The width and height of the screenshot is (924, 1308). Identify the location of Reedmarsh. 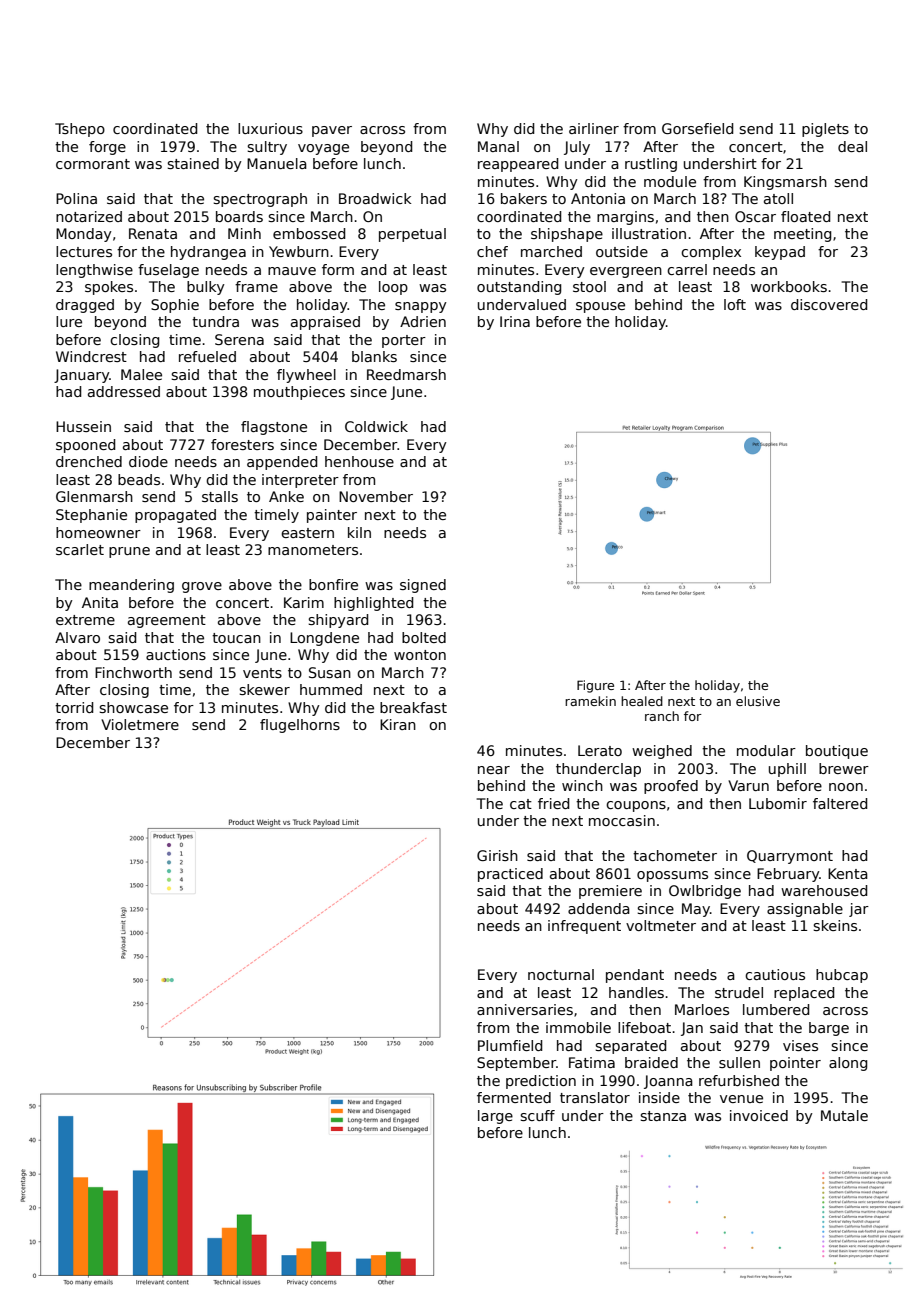
(406, 374).
